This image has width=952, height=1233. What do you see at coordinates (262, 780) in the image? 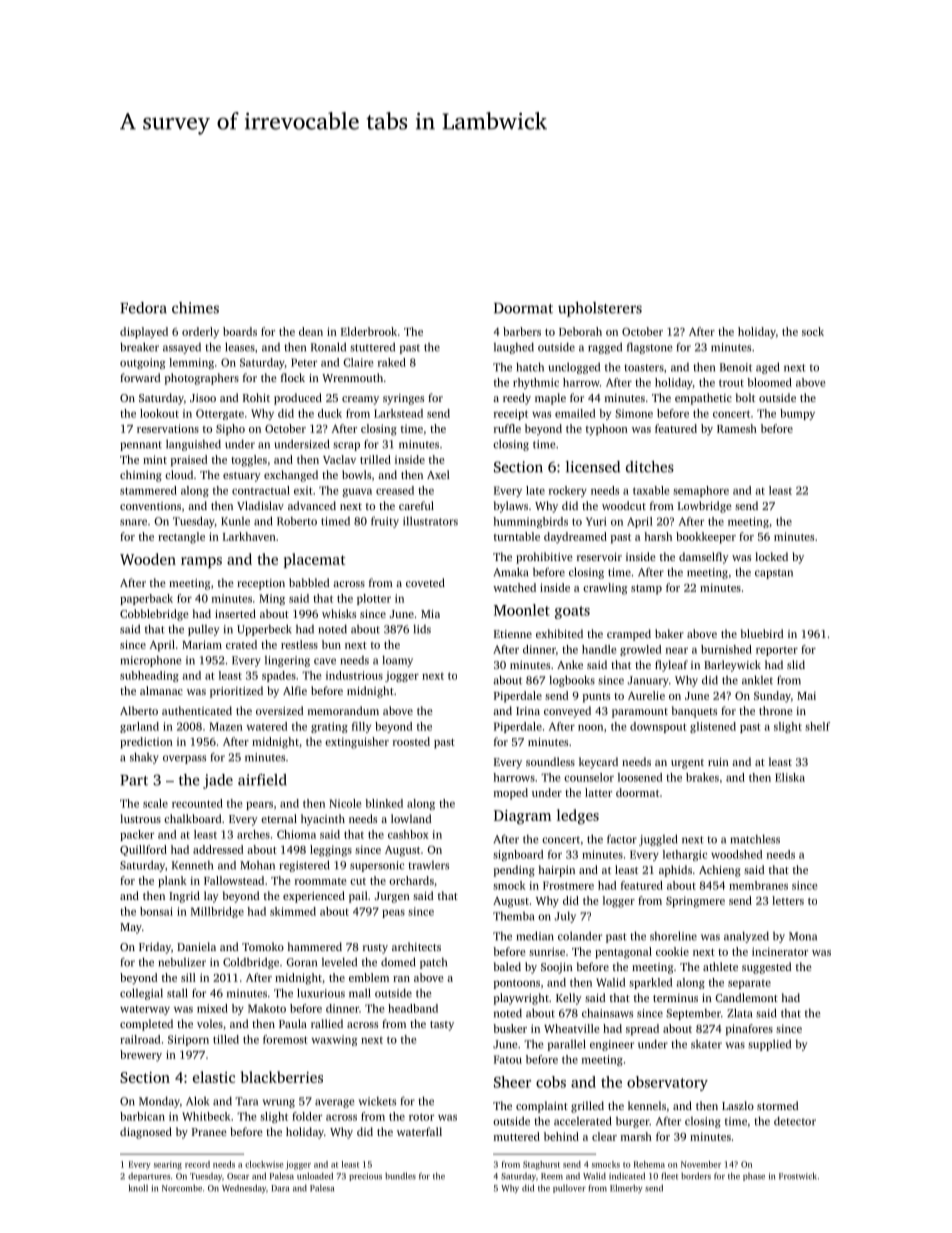
I see `airfield` at bounding box center [262, 780].
